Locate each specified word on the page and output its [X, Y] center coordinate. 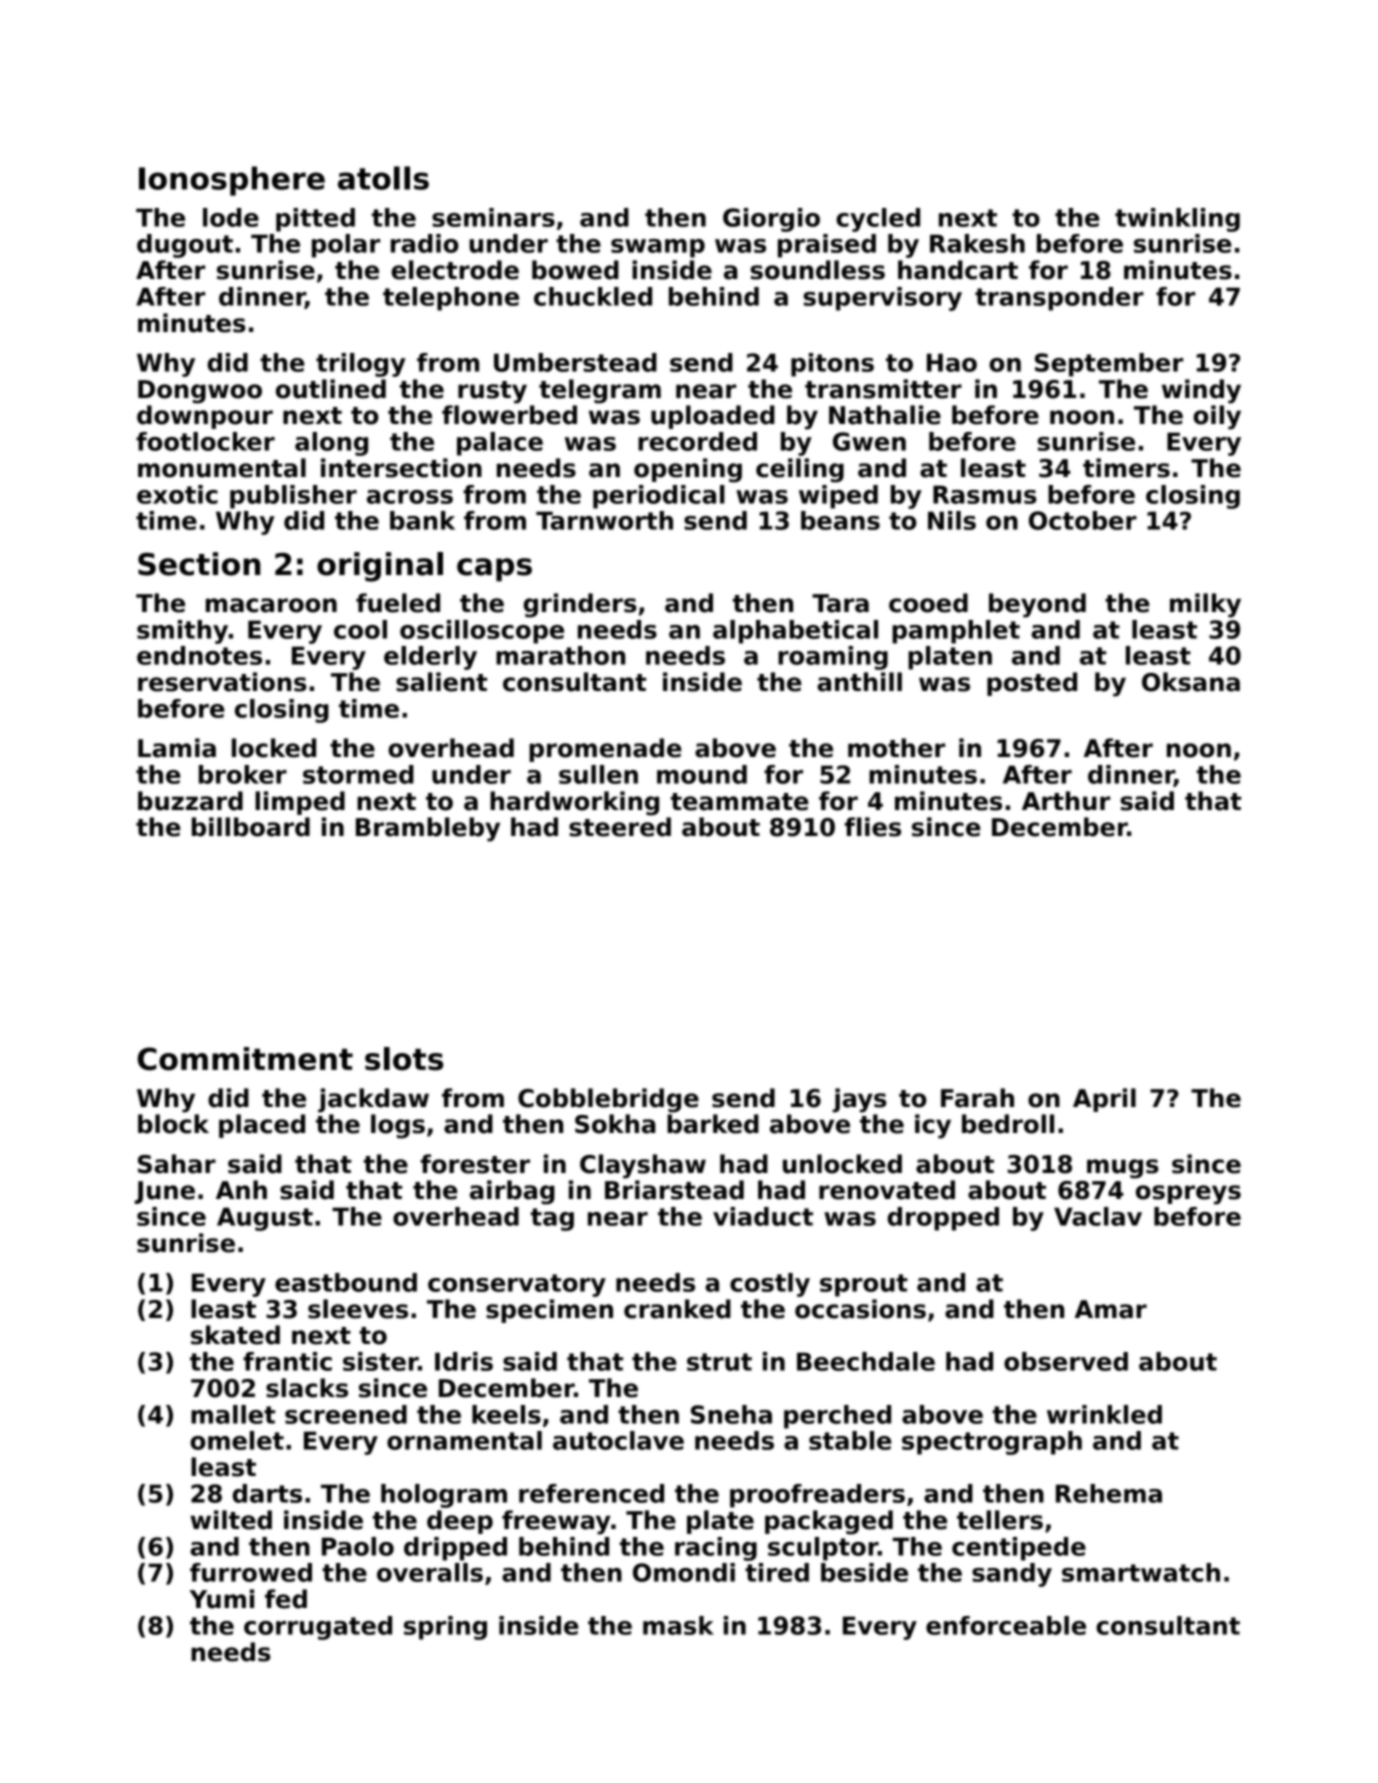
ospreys [1188, 1195]
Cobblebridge [608, 1100]
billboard [251, 827]
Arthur [1066, 801]
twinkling [1177, 220]
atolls [383, 178]
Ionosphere [232, 181]
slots [404, 1059]
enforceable [1006, 1625]
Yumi [221, 1599]
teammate [740, 802]
